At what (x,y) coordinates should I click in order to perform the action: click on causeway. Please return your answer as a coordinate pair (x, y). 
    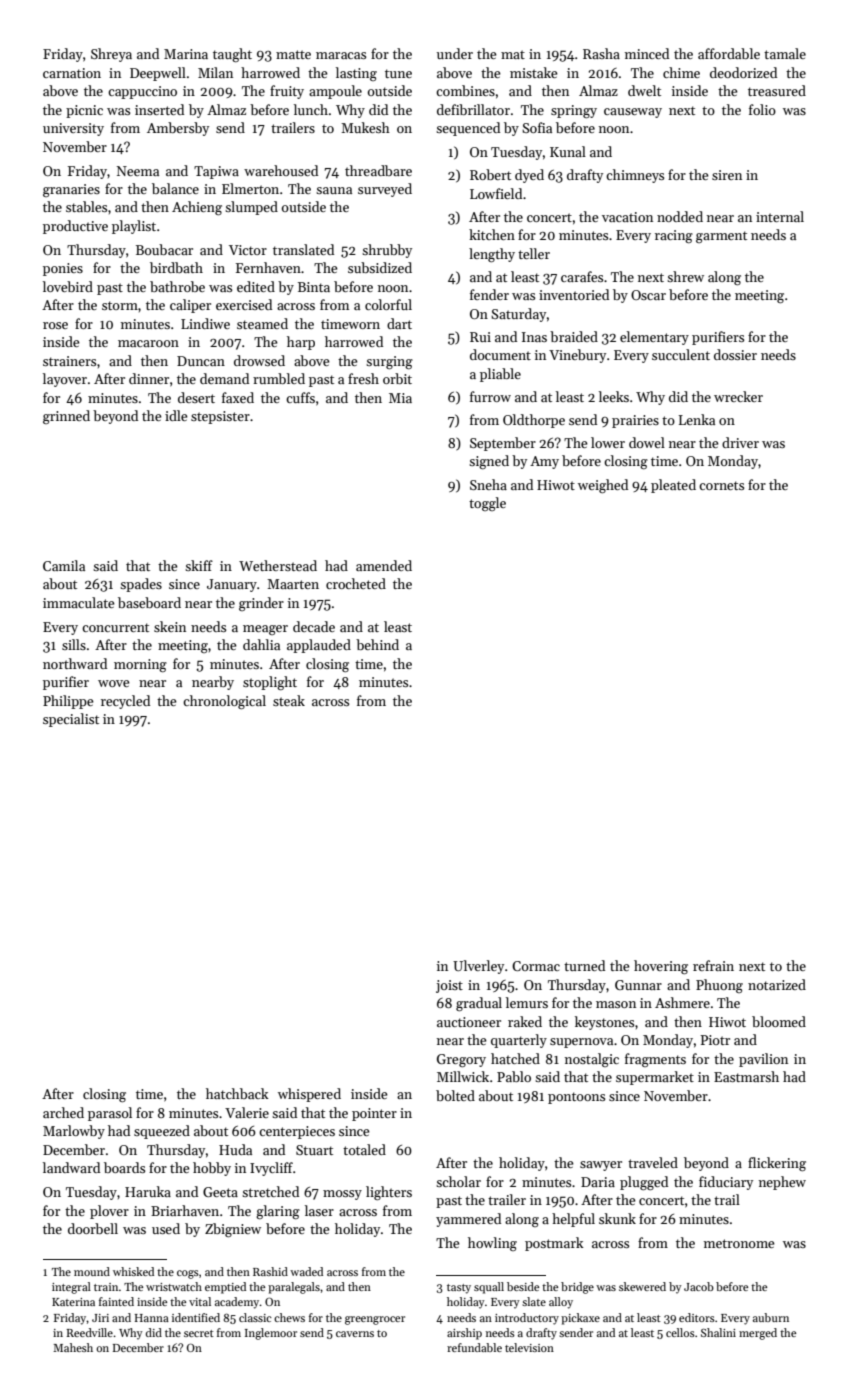
    Looking at the image, I should click on (633, 113).
